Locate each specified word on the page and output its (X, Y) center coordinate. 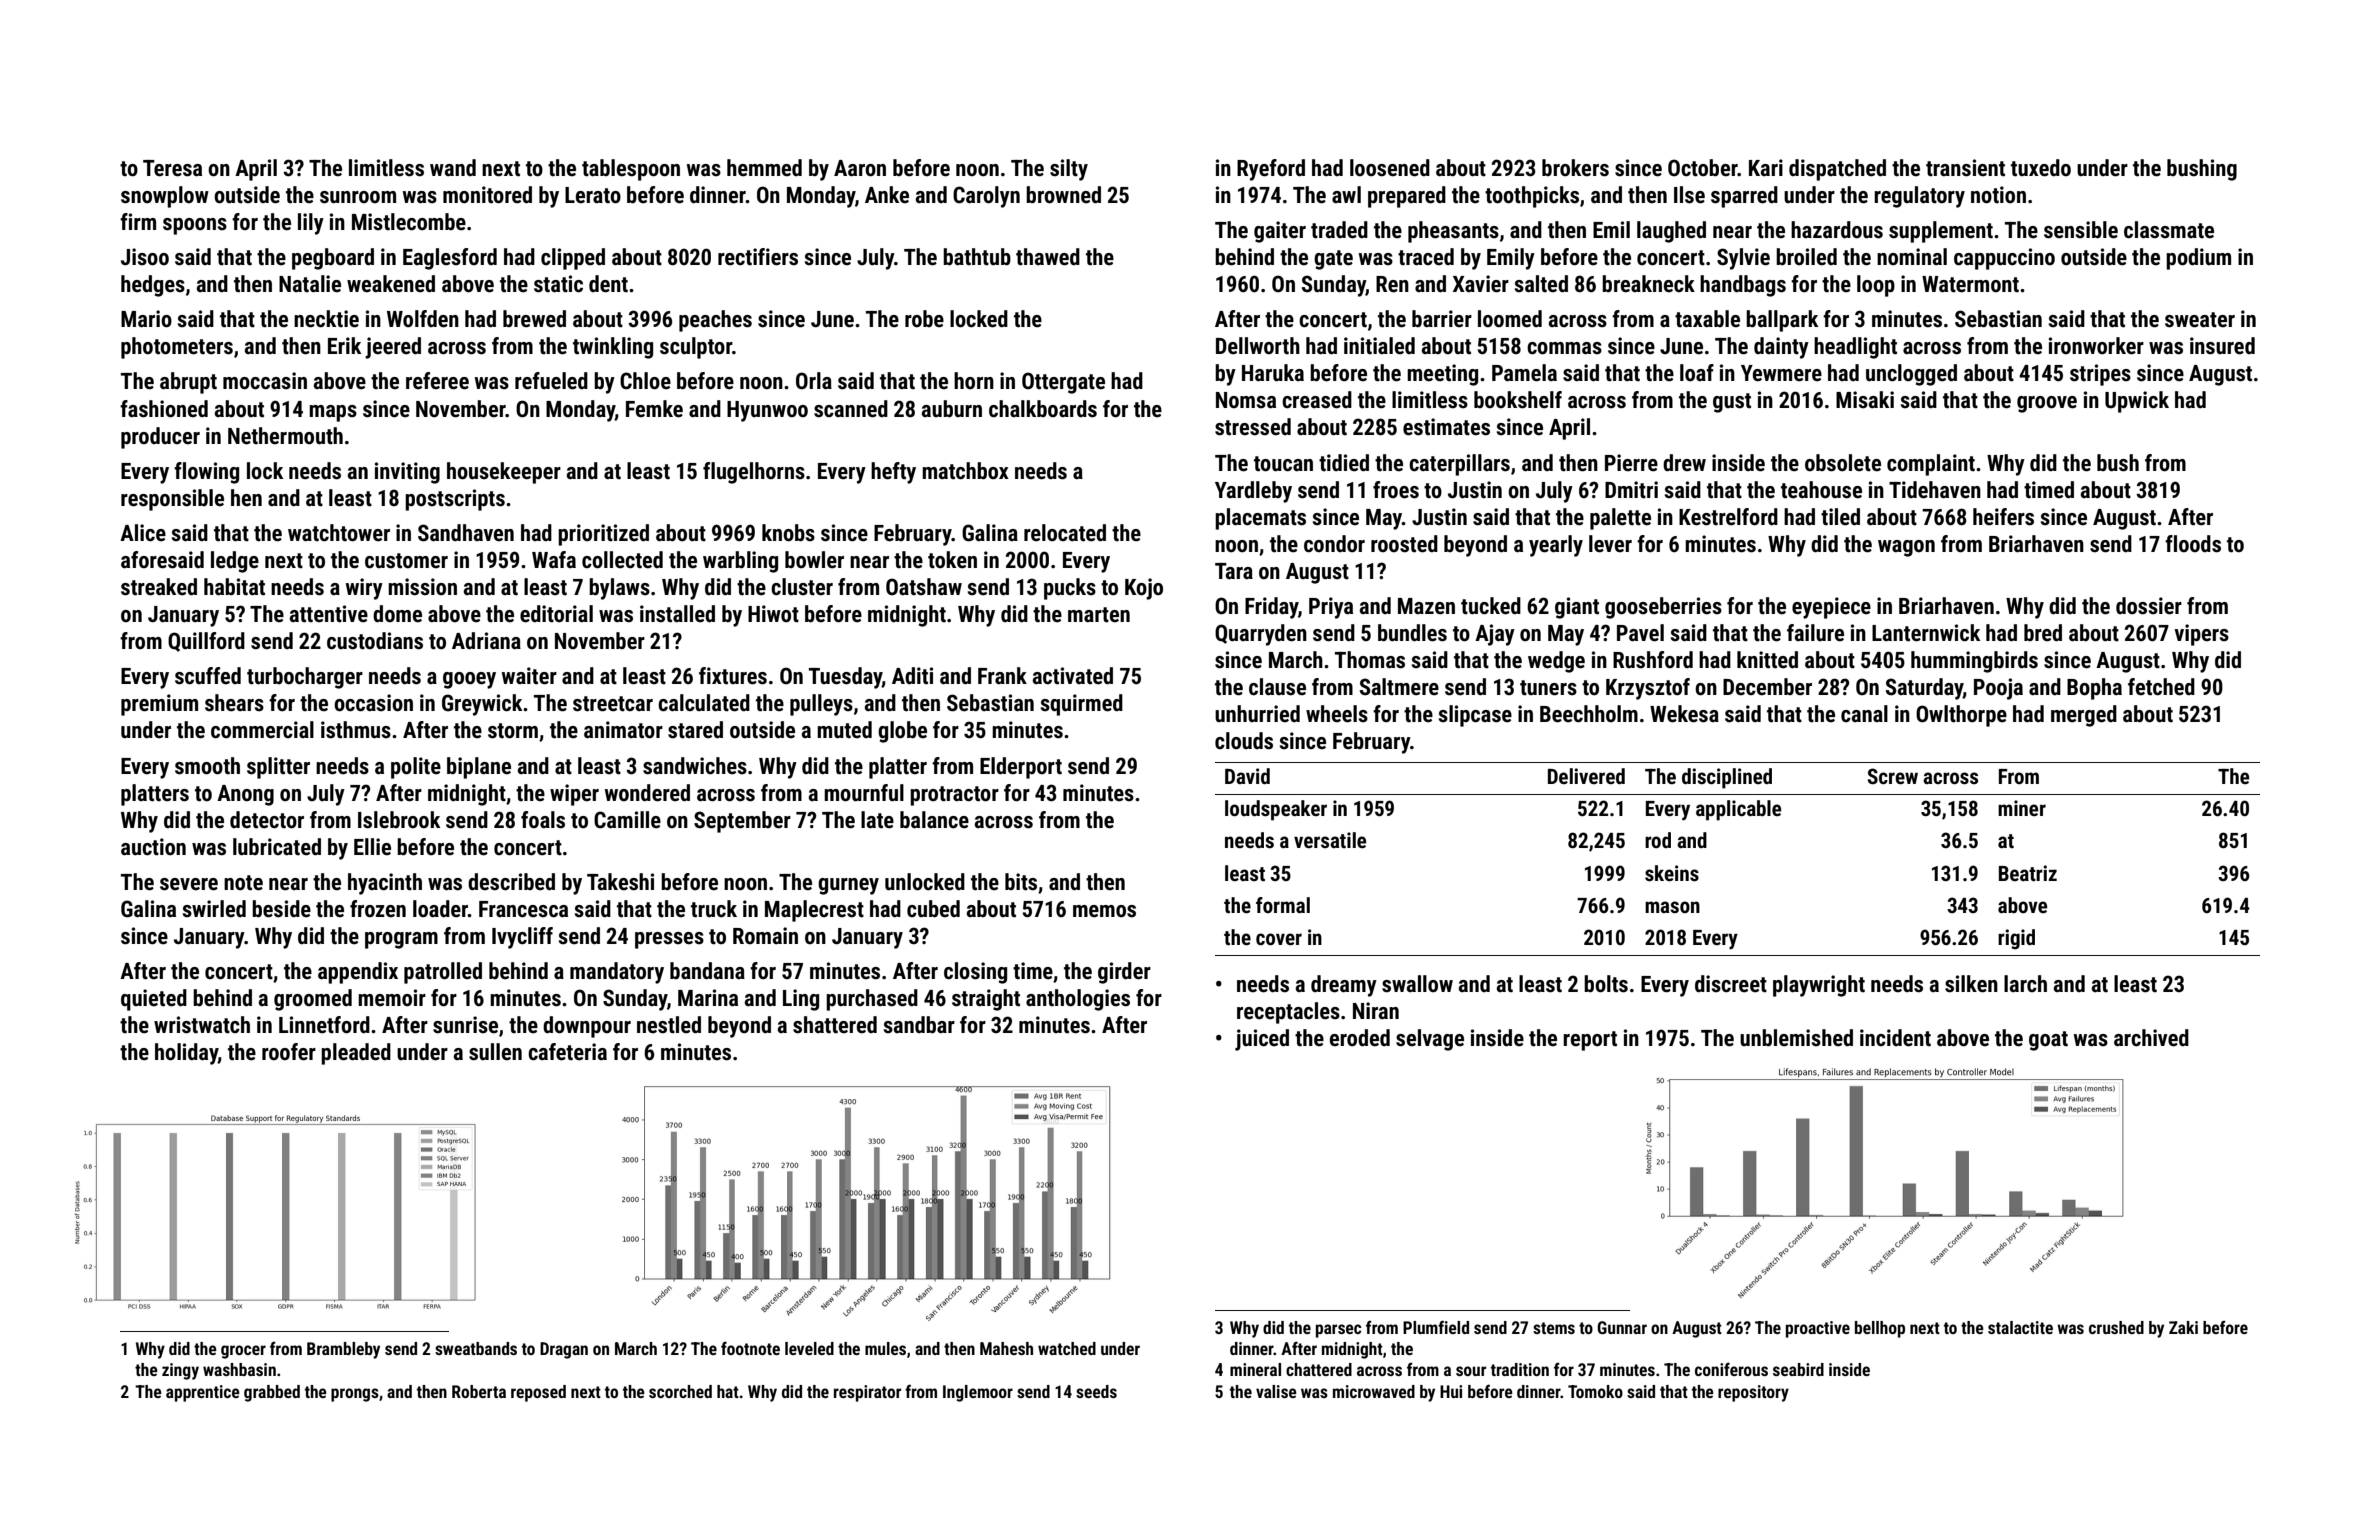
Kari (1766, 167)
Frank (1002, 675)
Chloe (645, 381)
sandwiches (695, 766)
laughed (1671, 232)
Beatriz (2028, 873)
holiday (186, 1054)
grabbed (272, 1393)
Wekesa (1684, 714)
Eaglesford (450, 259)
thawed (1048, 257)
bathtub (977, 257)
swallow (1417, 984)
